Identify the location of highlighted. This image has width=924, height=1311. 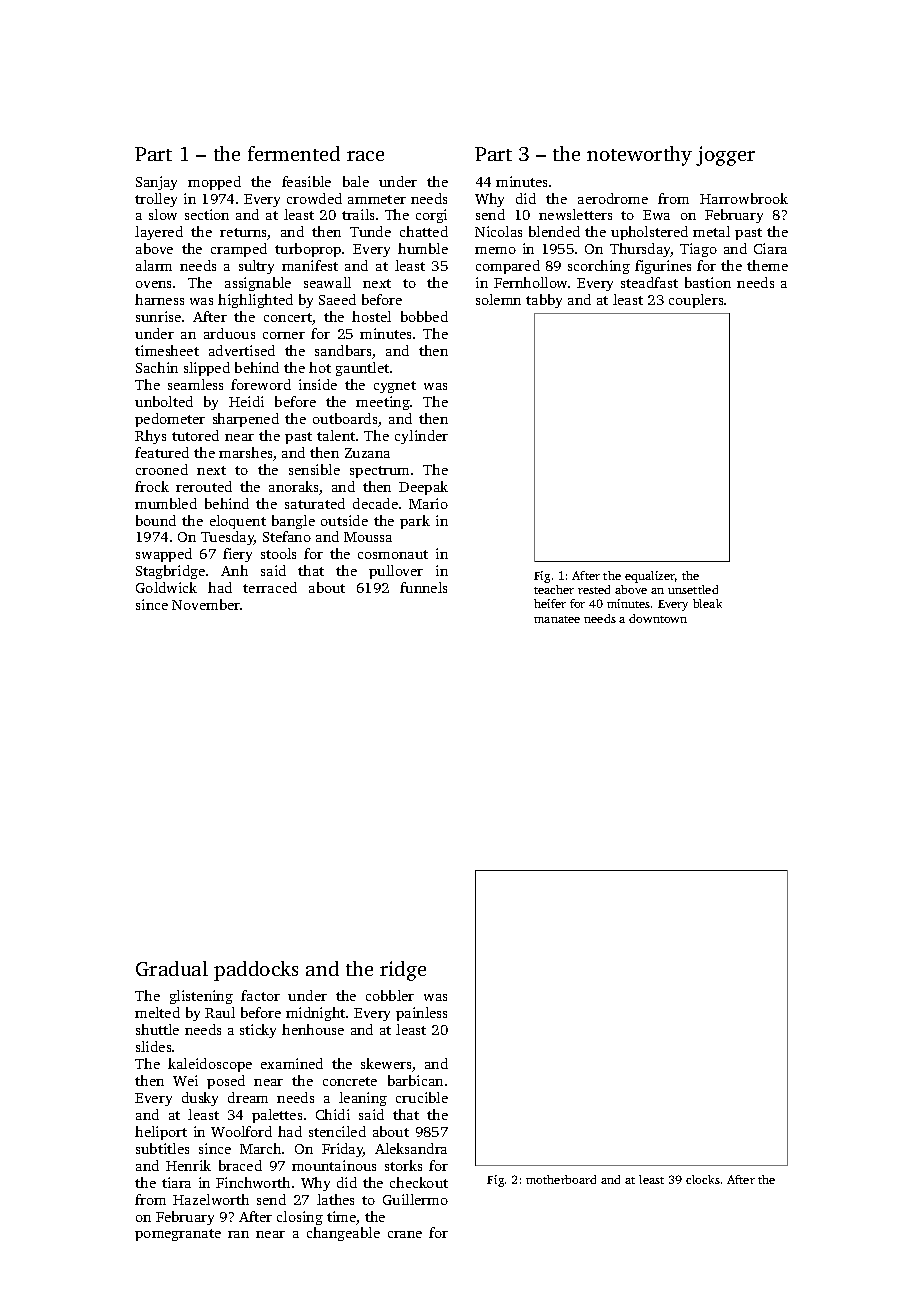
(255, 301).
